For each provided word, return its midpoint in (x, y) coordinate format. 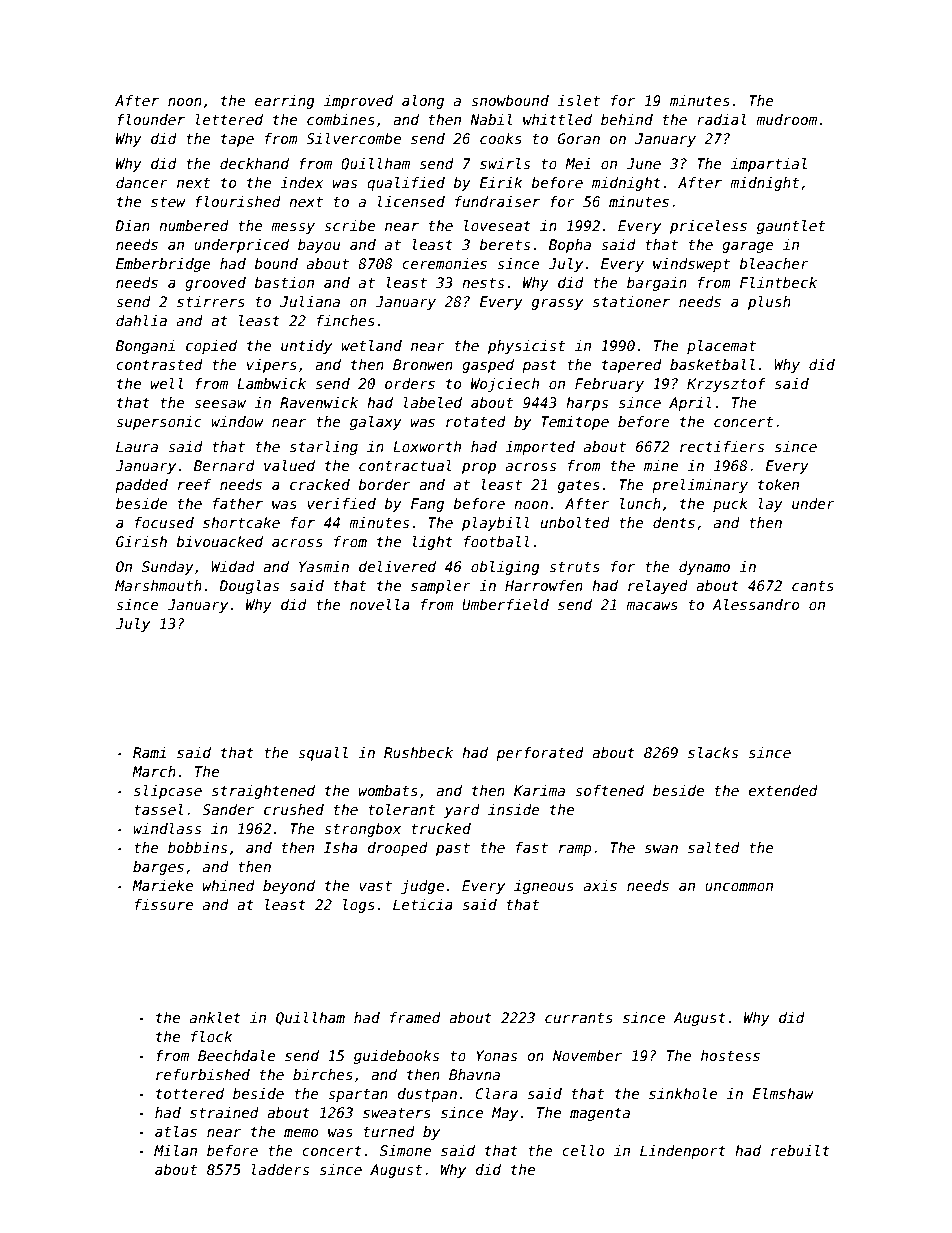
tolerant (401, 809)
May (505, 1114)
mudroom (786, 119)
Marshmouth (158, 585)
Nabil (491, 119)
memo (301, 1133)
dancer (142, 182)
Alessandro (755, 604)
